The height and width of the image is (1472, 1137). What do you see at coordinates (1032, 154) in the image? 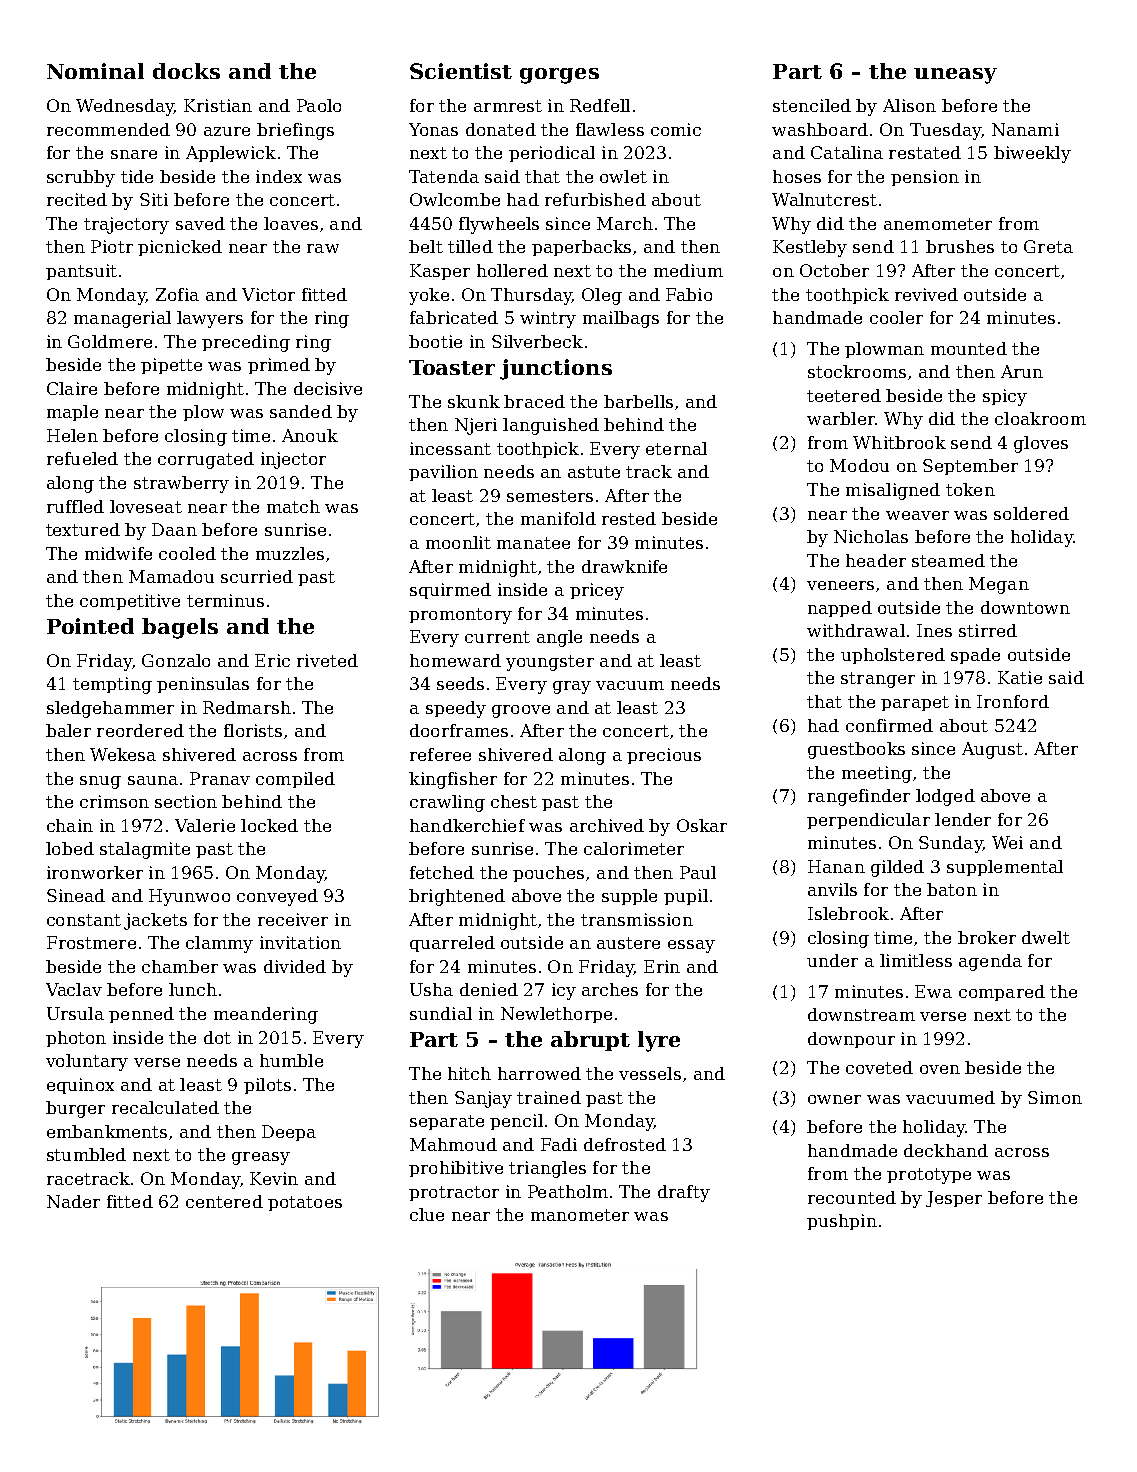
I see `biweekly` at bounding box center [1032, 154].
